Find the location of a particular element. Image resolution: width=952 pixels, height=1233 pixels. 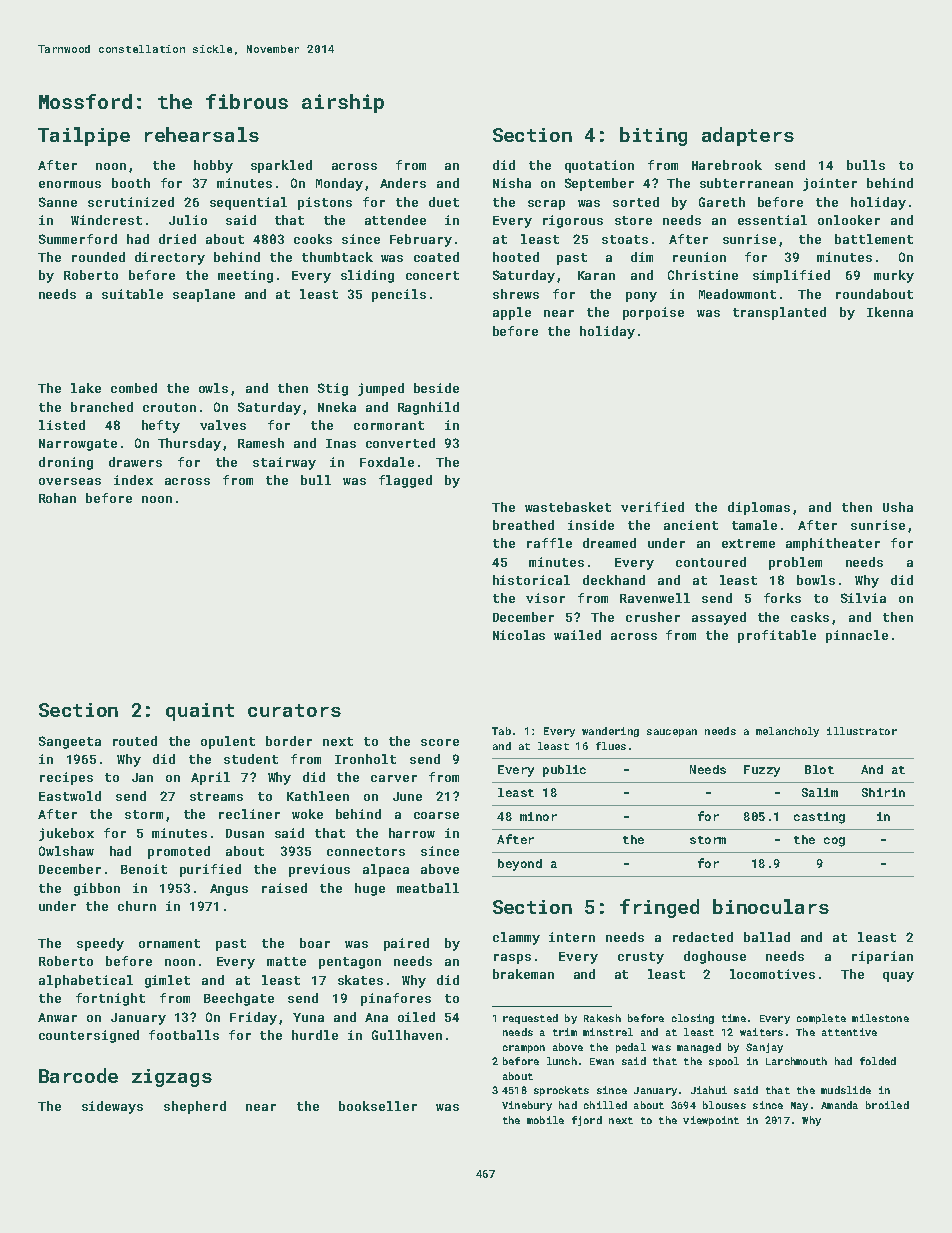

recipes is located at coordinates (66, 778).
